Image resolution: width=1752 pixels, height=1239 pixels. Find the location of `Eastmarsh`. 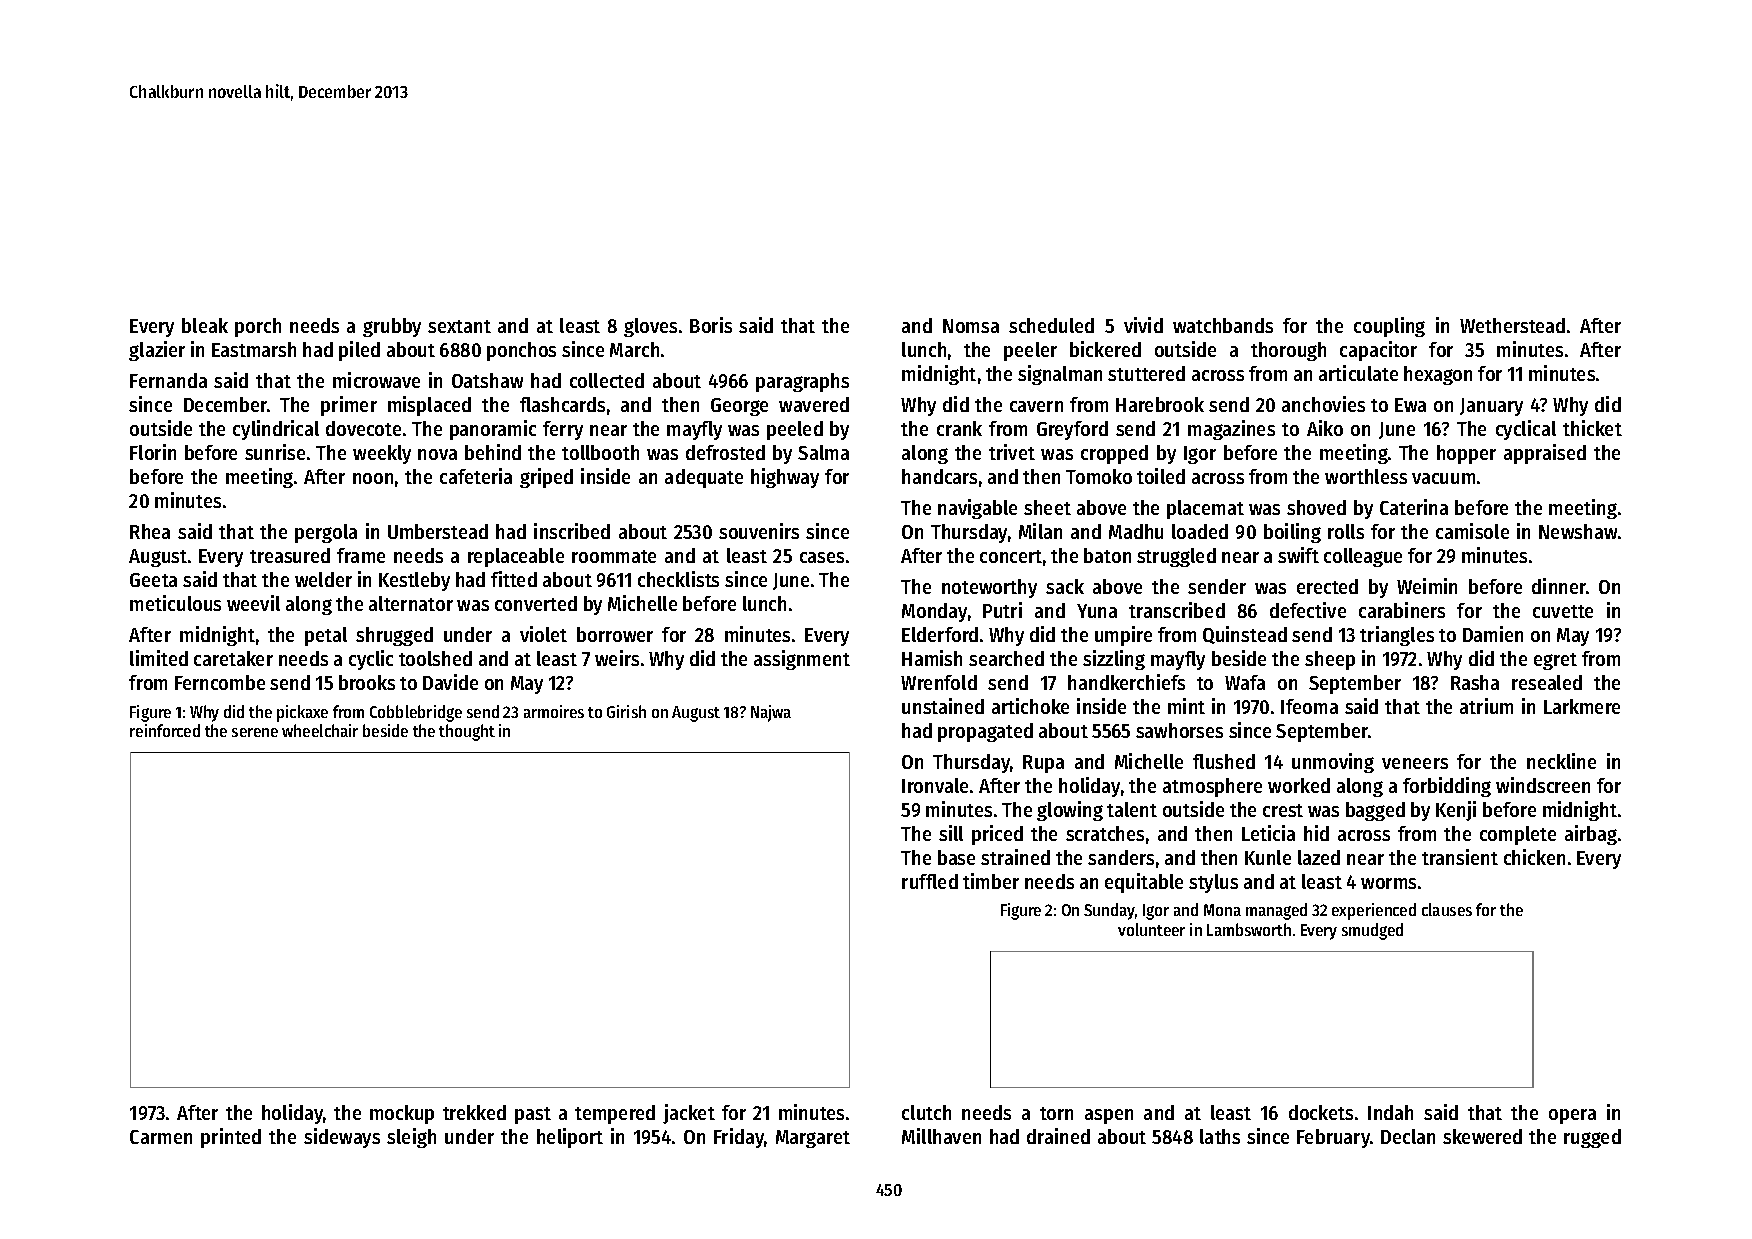

Eastmarsh is located at coordinates (254, 349).
